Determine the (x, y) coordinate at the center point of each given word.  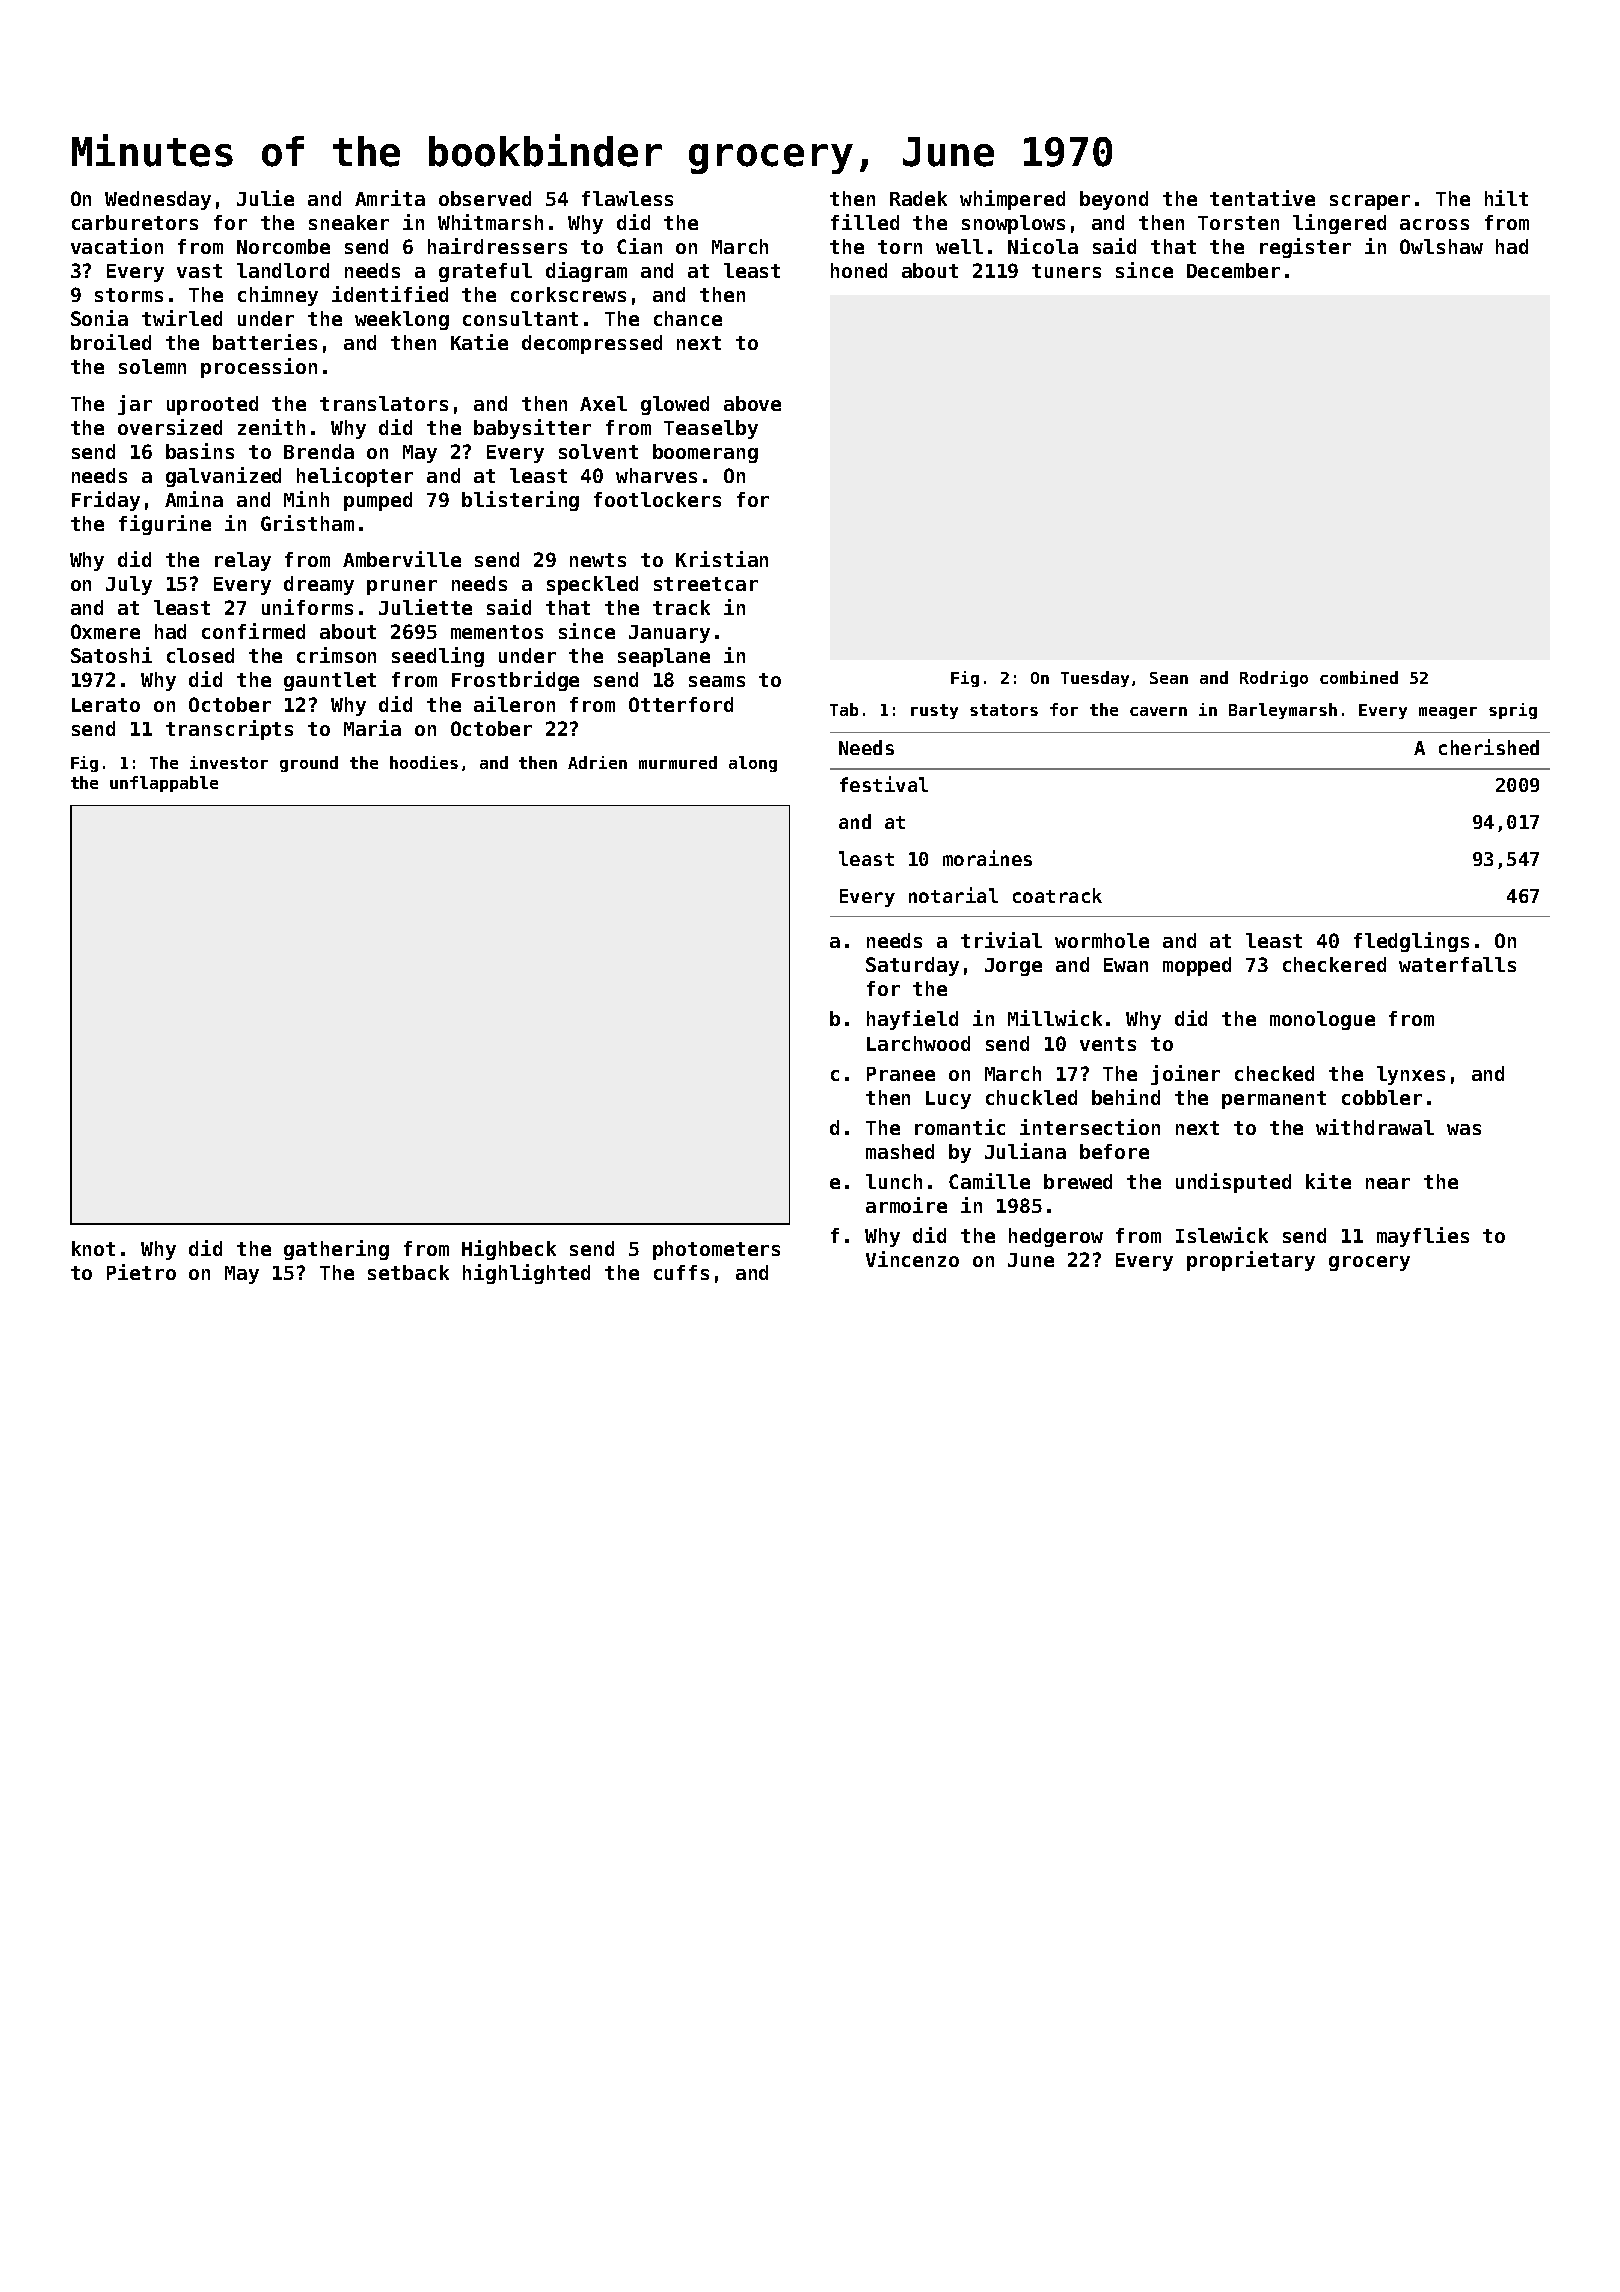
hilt (1506, 198)
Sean (1169, 678)
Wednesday (158, 200)
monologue (1322, 1020)
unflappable (164, 784)
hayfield (912, 1020)
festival (884, 784)
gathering (336, 1250)
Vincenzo (912, 1259)
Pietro (141, 1272)
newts (598, 560)
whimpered (1012, 200)
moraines (987, 858)
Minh (306, 499)
